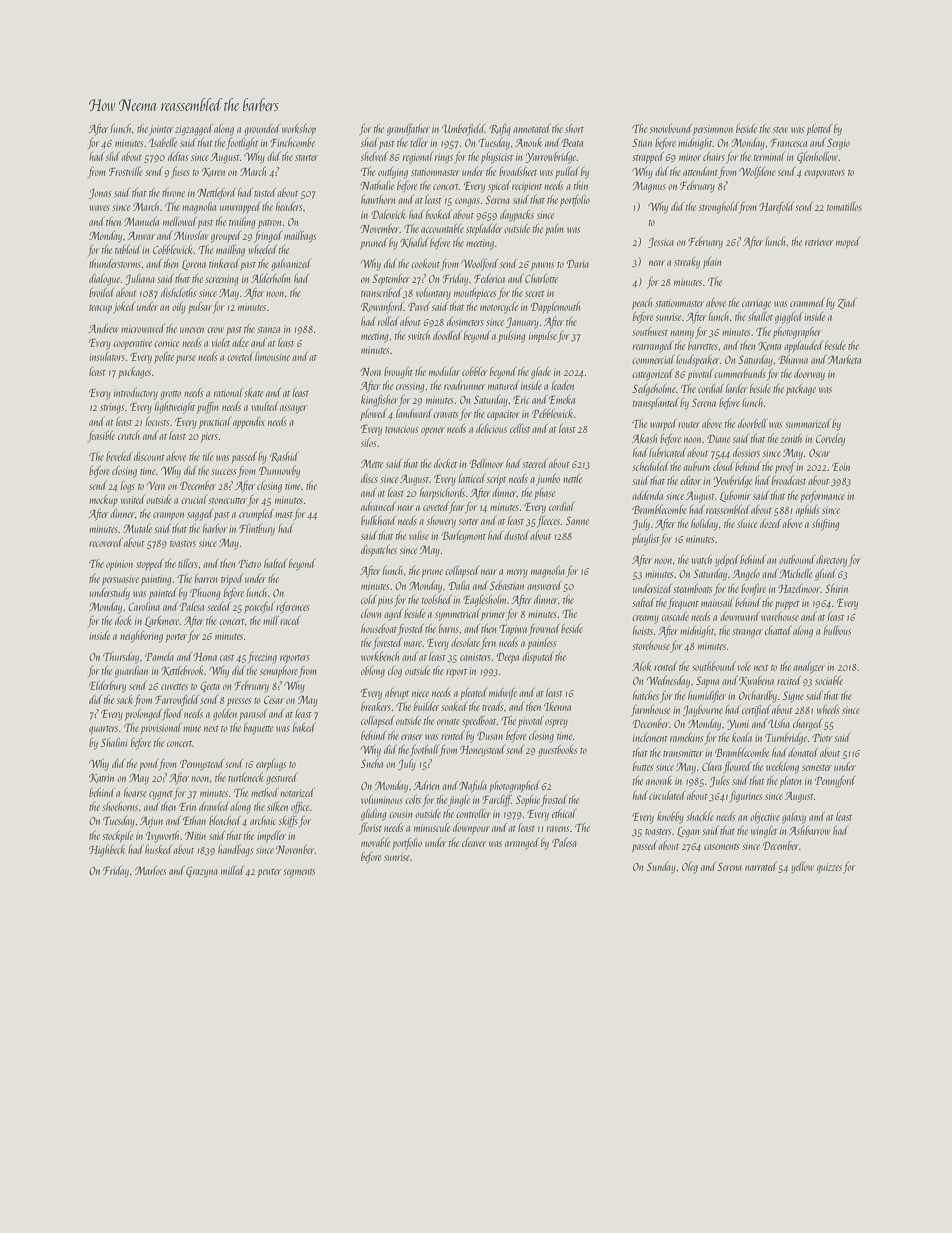 This screenshot has height=1233, width=952. I want to click on peaceful, so click(259, 608).
